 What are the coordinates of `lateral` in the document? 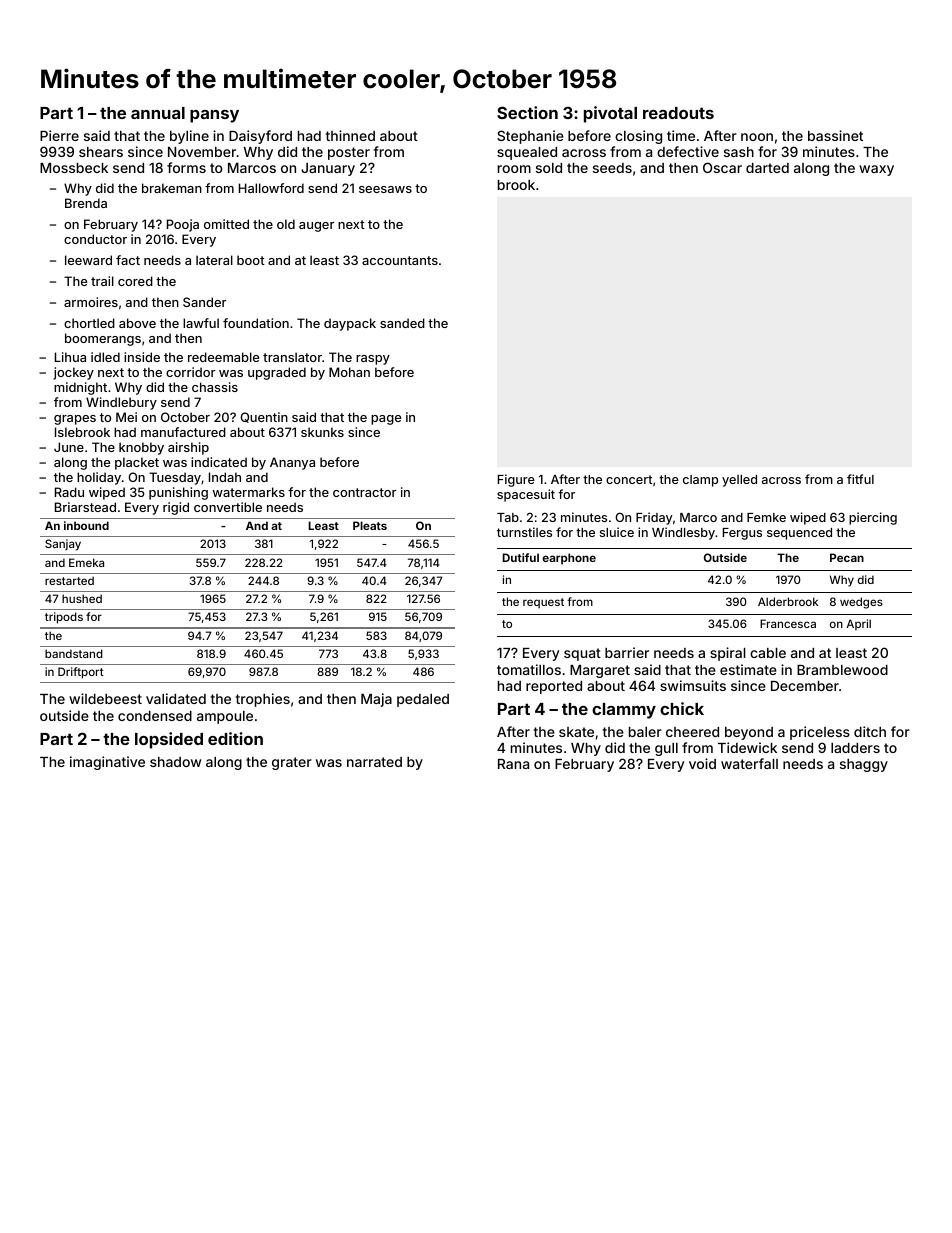 It's located at (214, 260).
